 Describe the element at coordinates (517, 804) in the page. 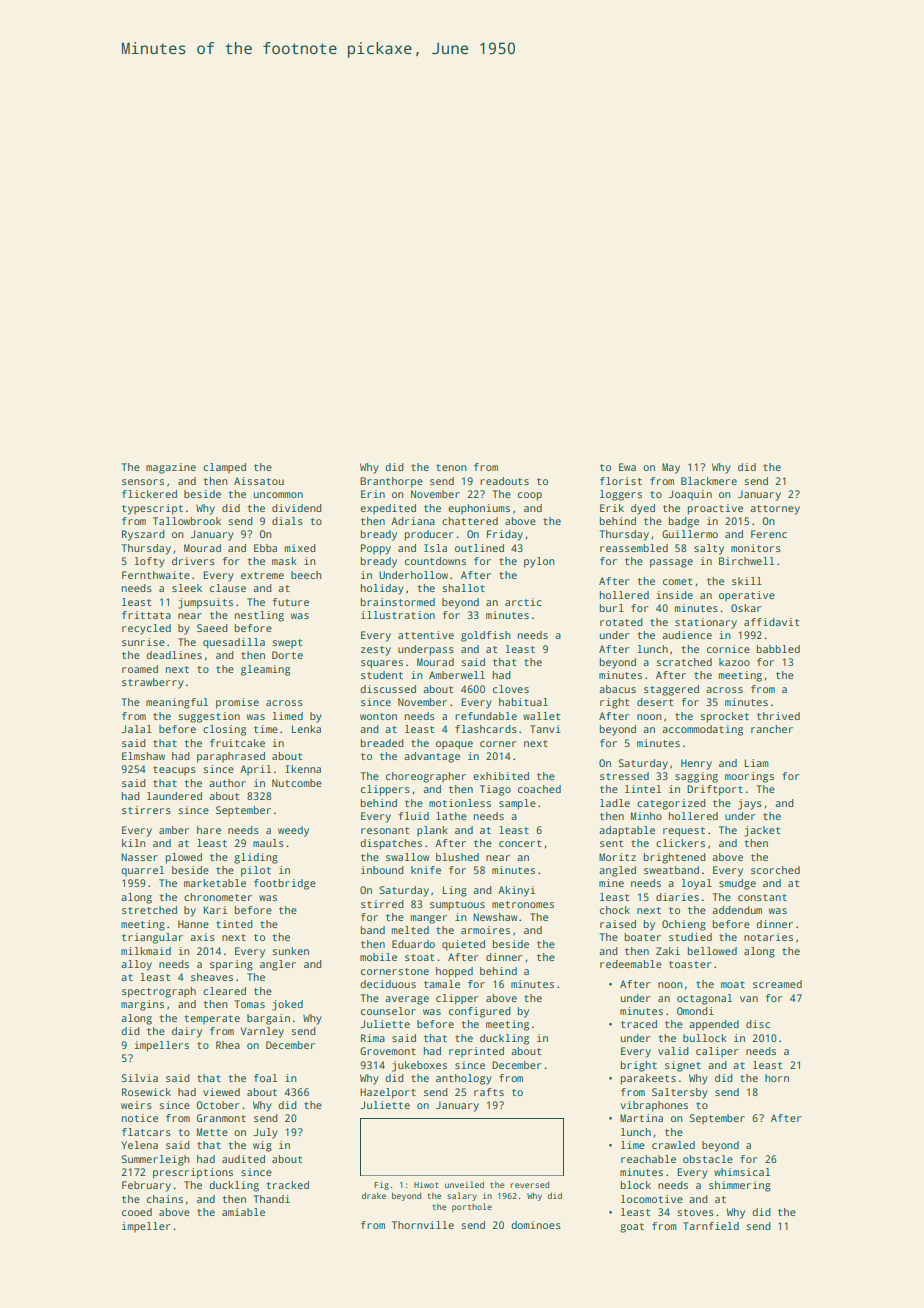

I see `sample` at that location.
